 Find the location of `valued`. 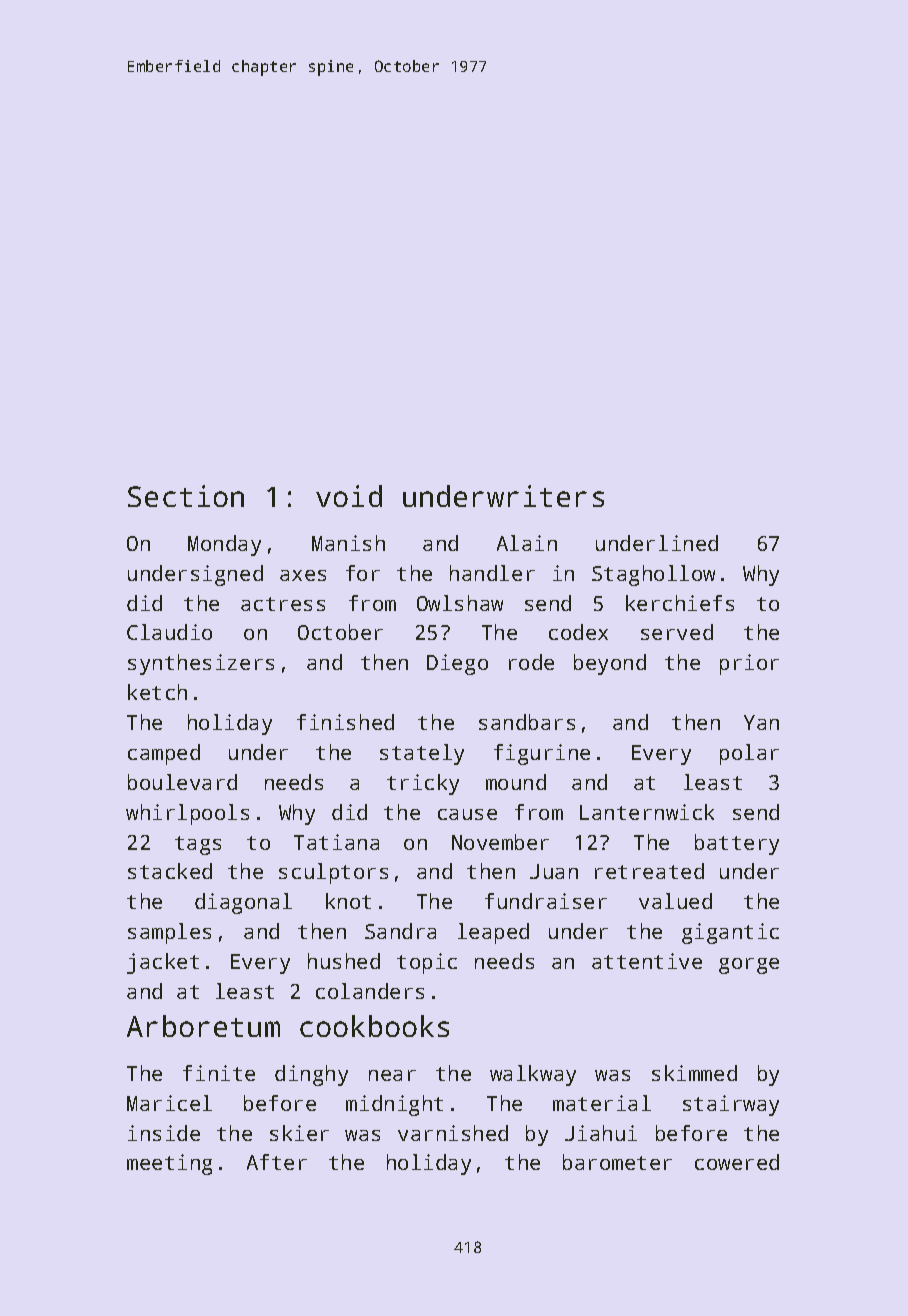

valued is located at coordinates (675, 901).
